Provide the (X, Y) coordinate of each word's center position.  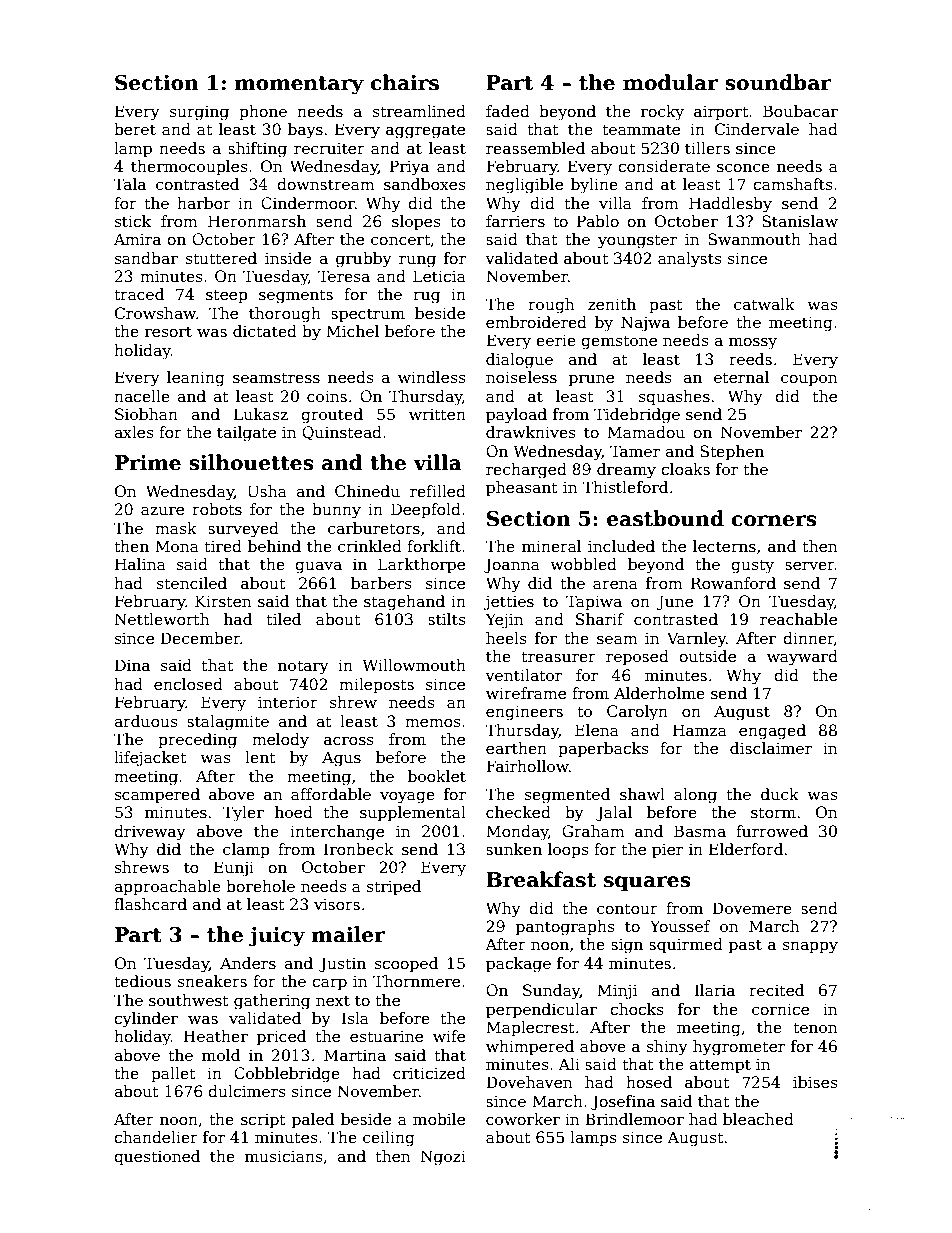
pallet (173, 1074)
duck (780, 794)
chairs (404, 82)
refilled (438, 491)
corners (774, 521)
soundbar (778, 82)
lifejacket (150, 759)
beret (135, 129)
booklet (437, 776)
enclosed (188, 684)
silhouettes (251, 462)
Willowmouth (414, 665)
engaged (772, 732)
